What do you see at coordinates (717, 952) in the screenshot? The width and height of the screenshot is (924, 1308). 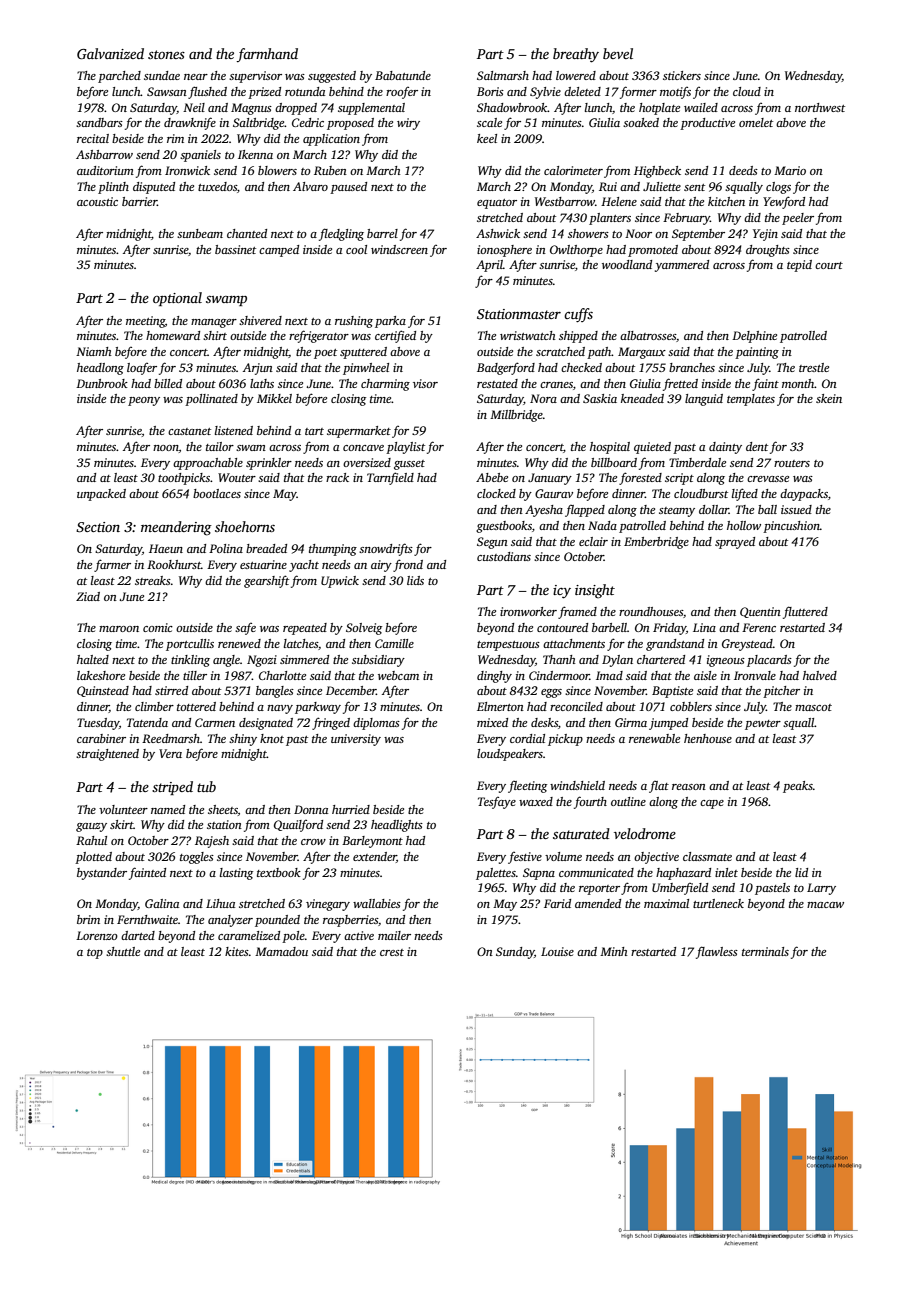 I see `flawless` at bounding box center [717, 952].
